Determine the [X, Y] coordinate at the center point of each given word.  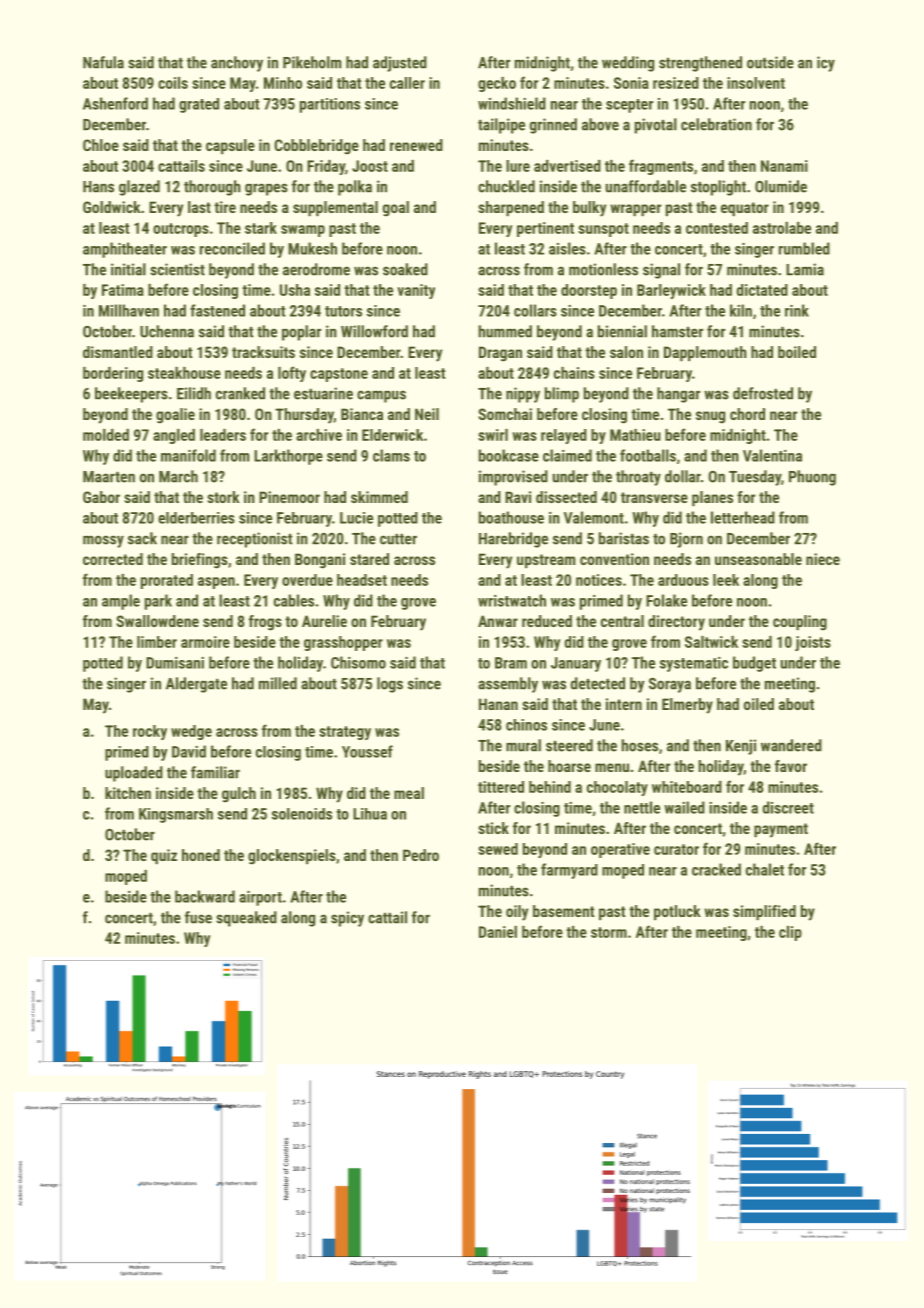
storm [609, 932]
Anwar [498, 621]
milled [278, 683]
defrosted [763, 393]
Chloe [101, 145]
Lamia [805, 269]
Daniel [498, 932]
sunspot [603, 230]
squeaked [246, 919]
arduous [683, 580]
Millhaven [129, 310]
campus [381, 396]
